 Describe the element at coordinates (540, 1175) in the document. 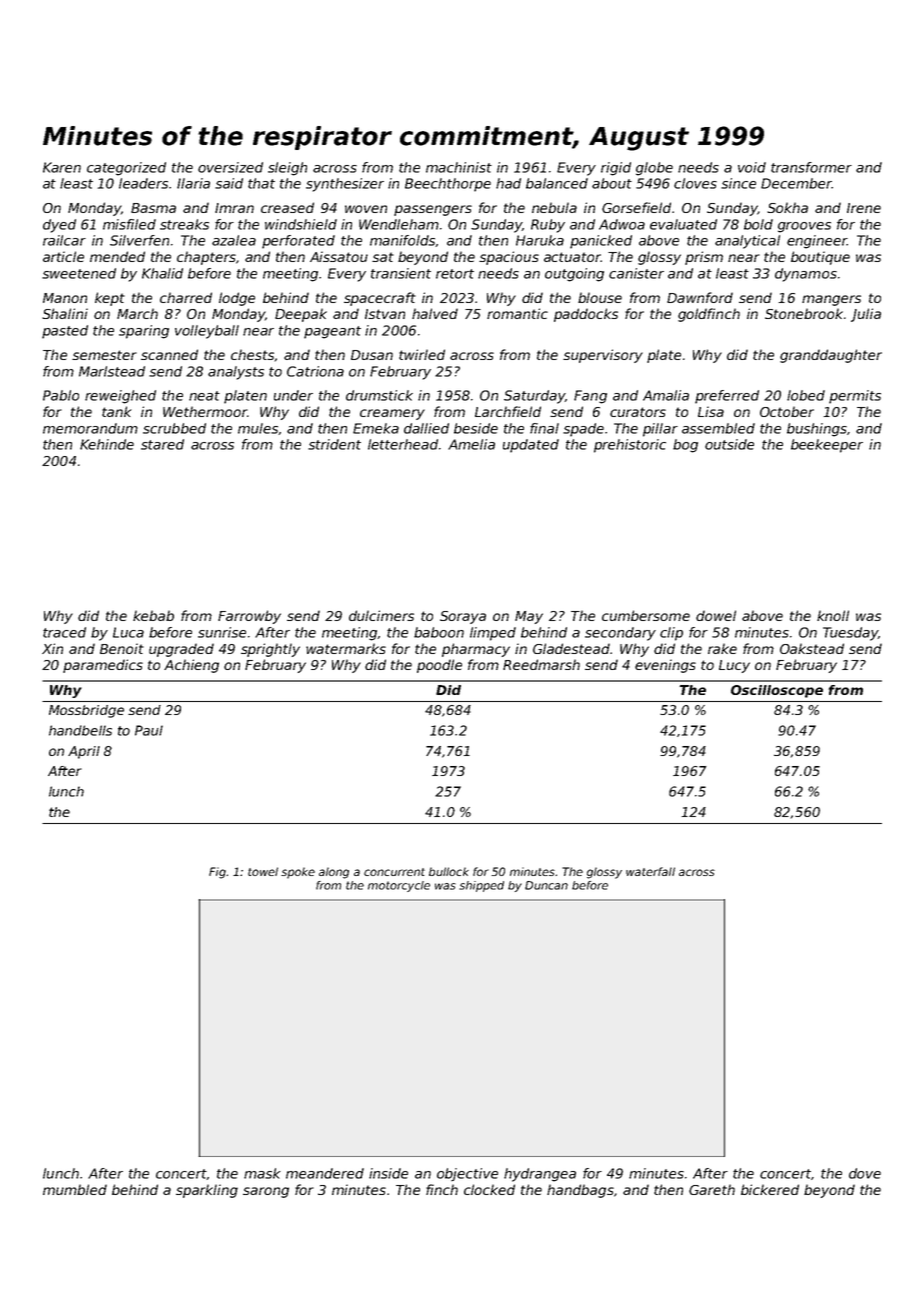

I see `hydrangea` at that location.
